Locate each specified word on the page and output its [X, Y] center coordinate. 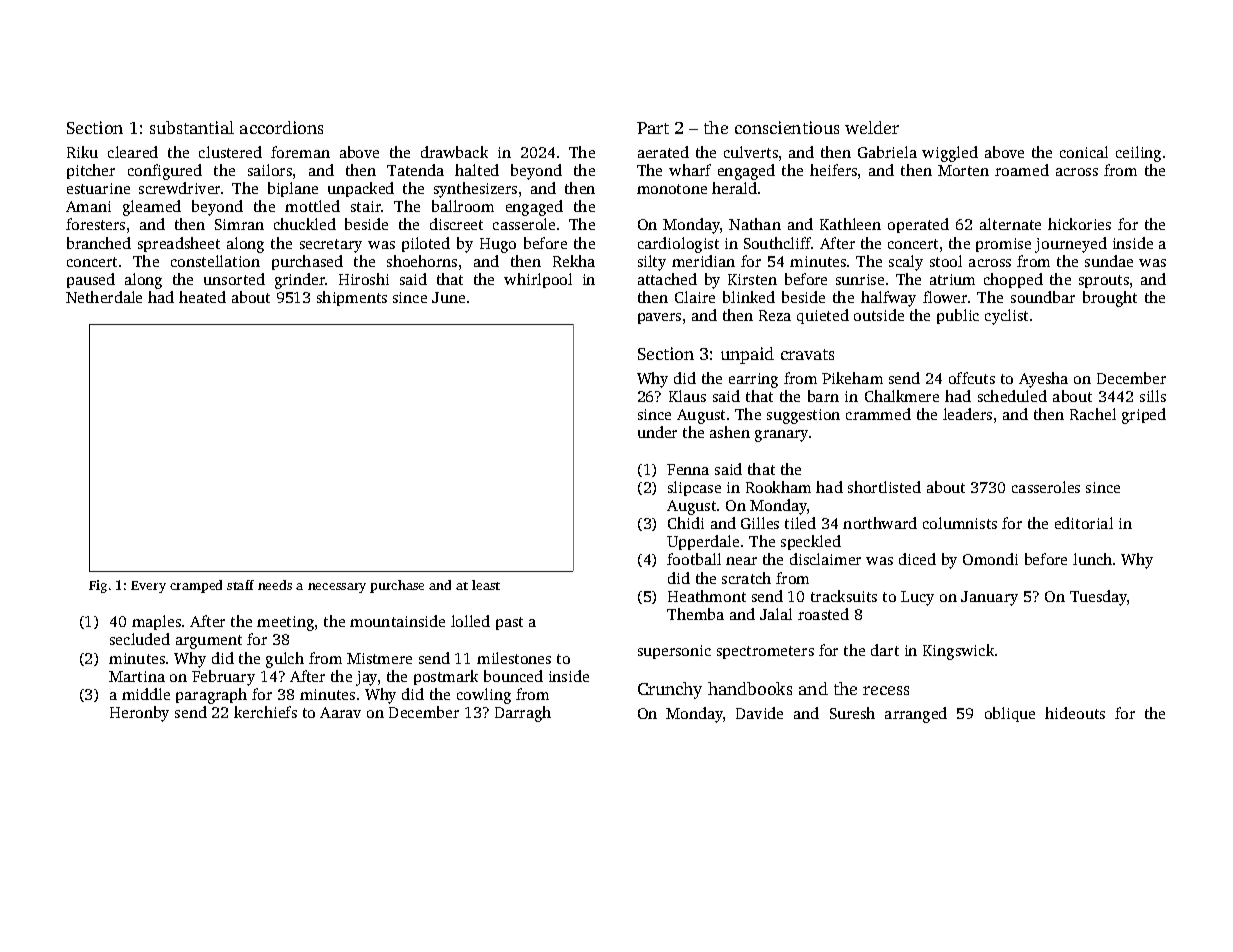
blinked [749, 297]
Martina [137, 676]
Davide [759, 713]
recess [886, 690]
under [657, 432]
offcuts [972, 378]
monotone [672, 189]
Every [148, 587]
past [509, 623]
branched [99, 243]
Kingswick [958, 652]
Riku [82, 152]
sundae [1109, 261]
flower [945, 297]
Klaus [687, 396]
